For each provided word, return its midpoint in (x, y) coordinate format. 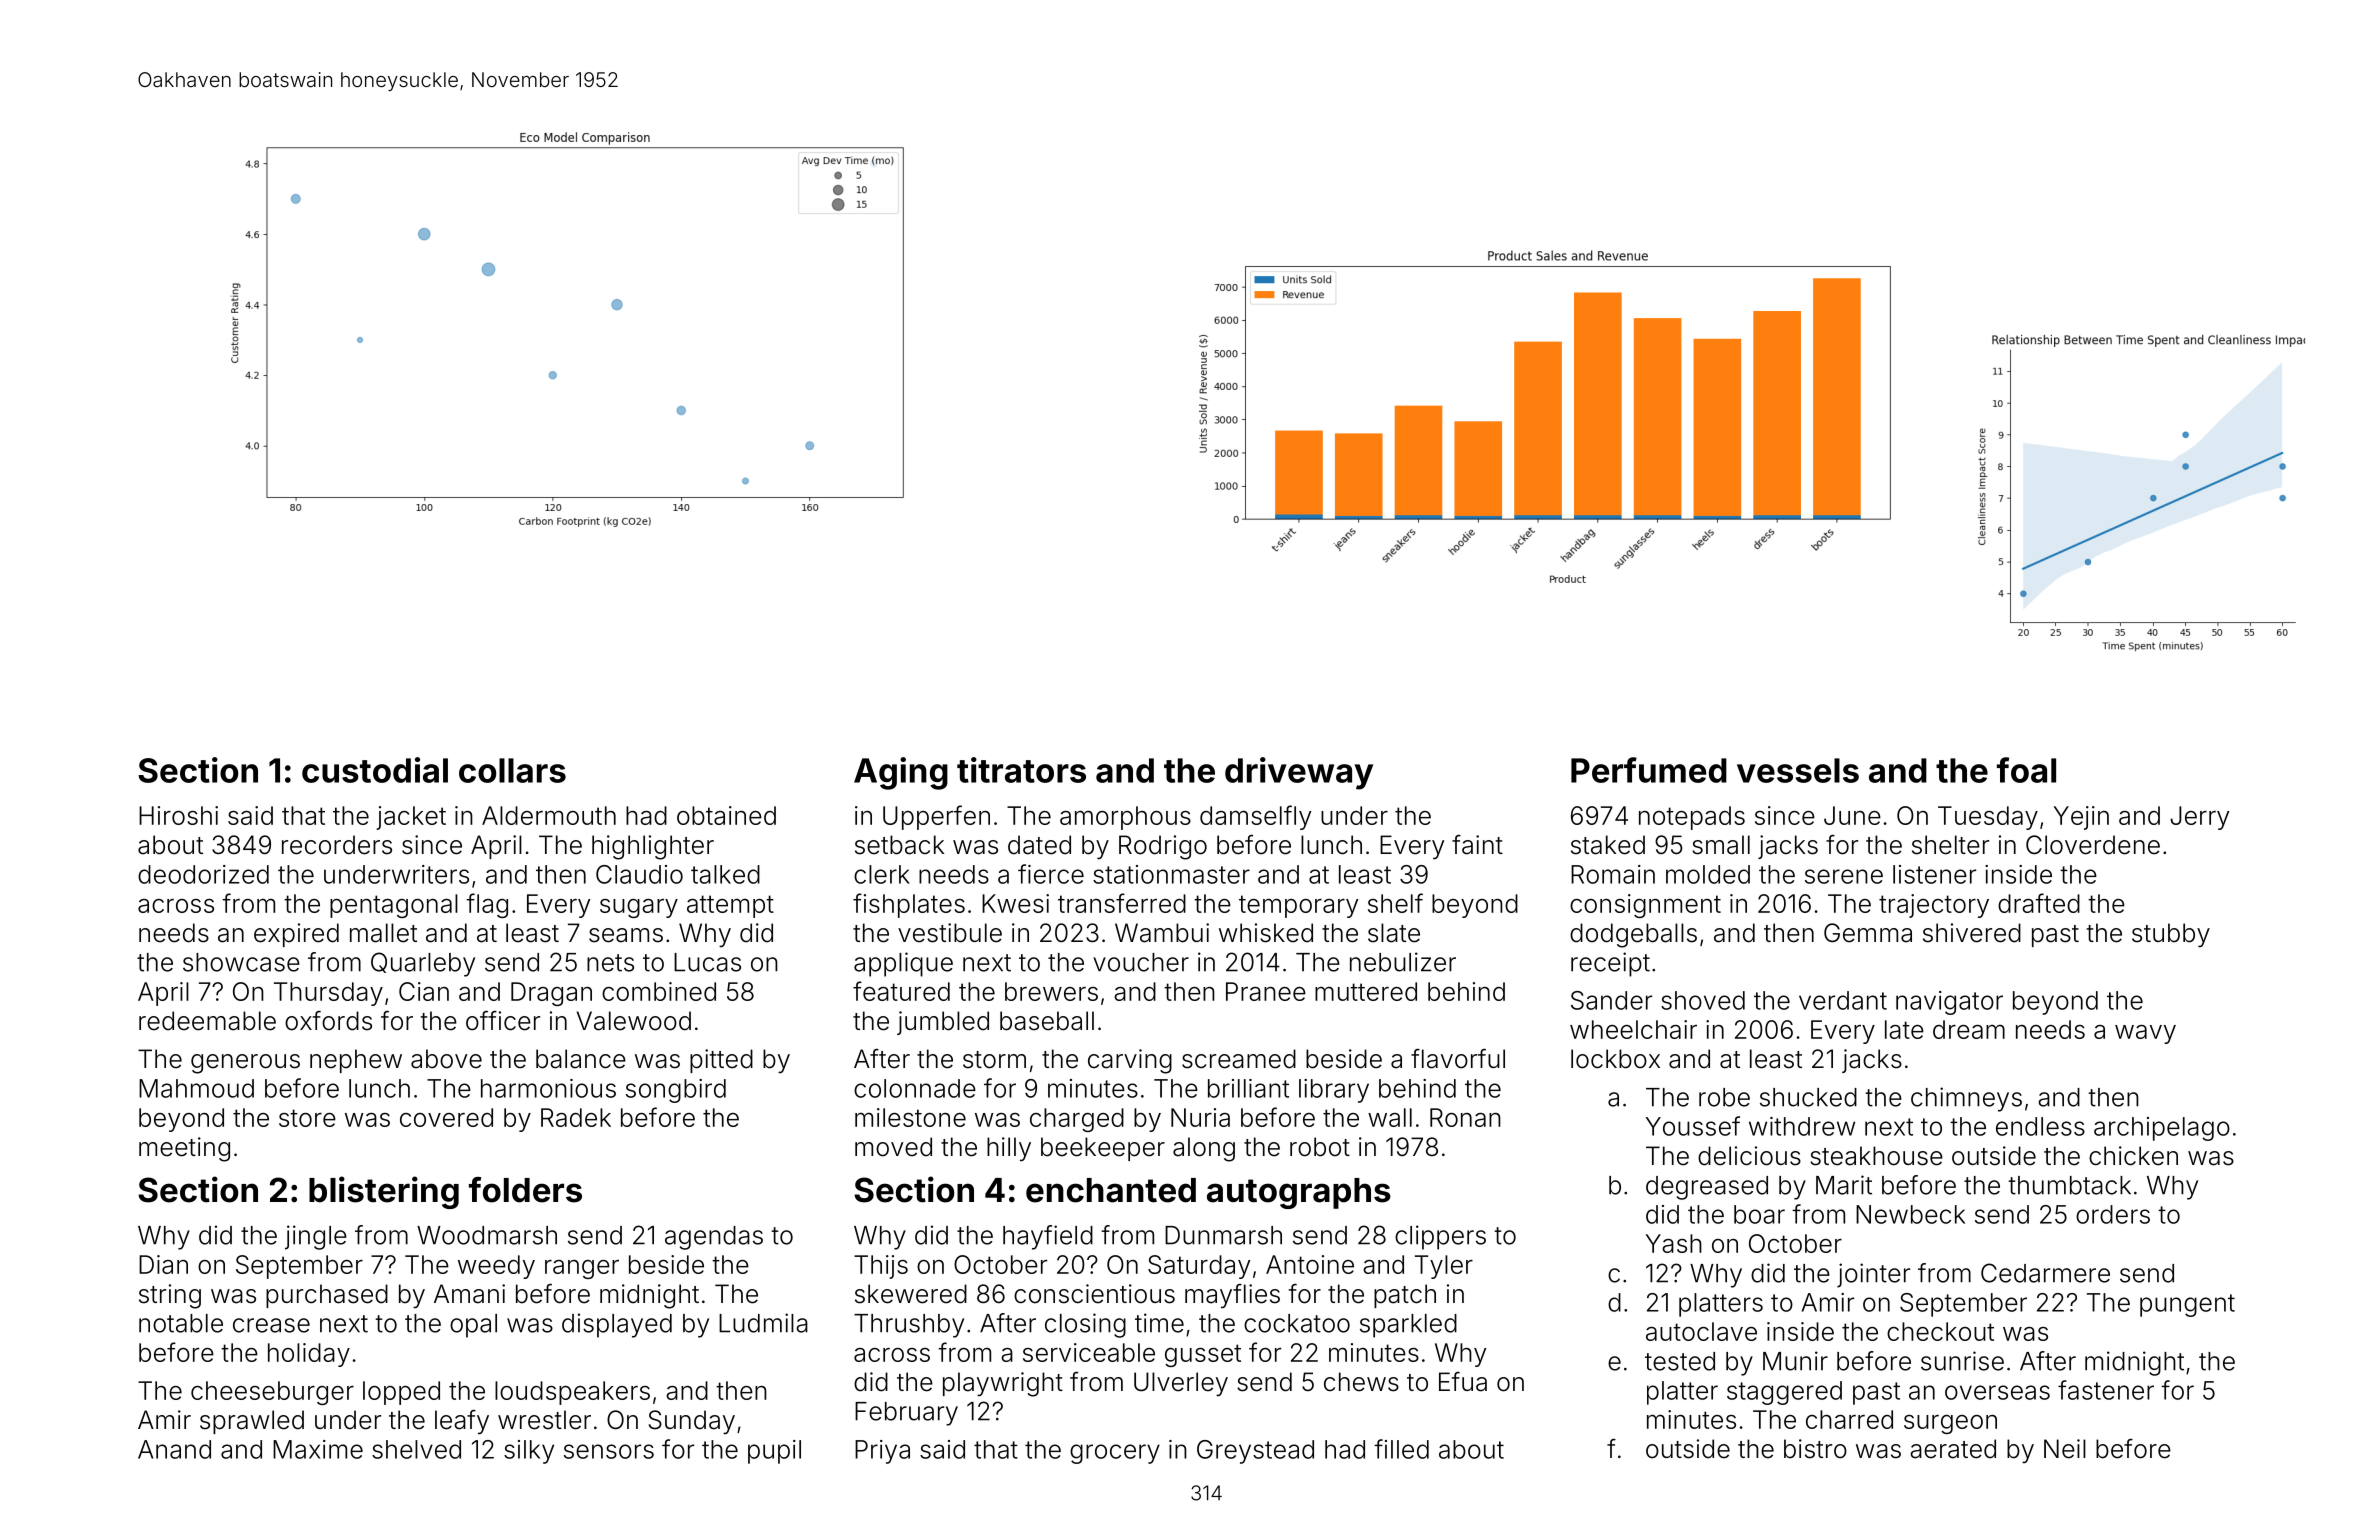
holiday (309, 1355)
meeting (184, 1149)
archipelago (2162, 1129)
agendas (714, 1238)
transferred (1122, 903)
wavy (2145, 1034)
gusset (1203, 1355)
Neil (2065, 1449)
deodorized (203, 874)
